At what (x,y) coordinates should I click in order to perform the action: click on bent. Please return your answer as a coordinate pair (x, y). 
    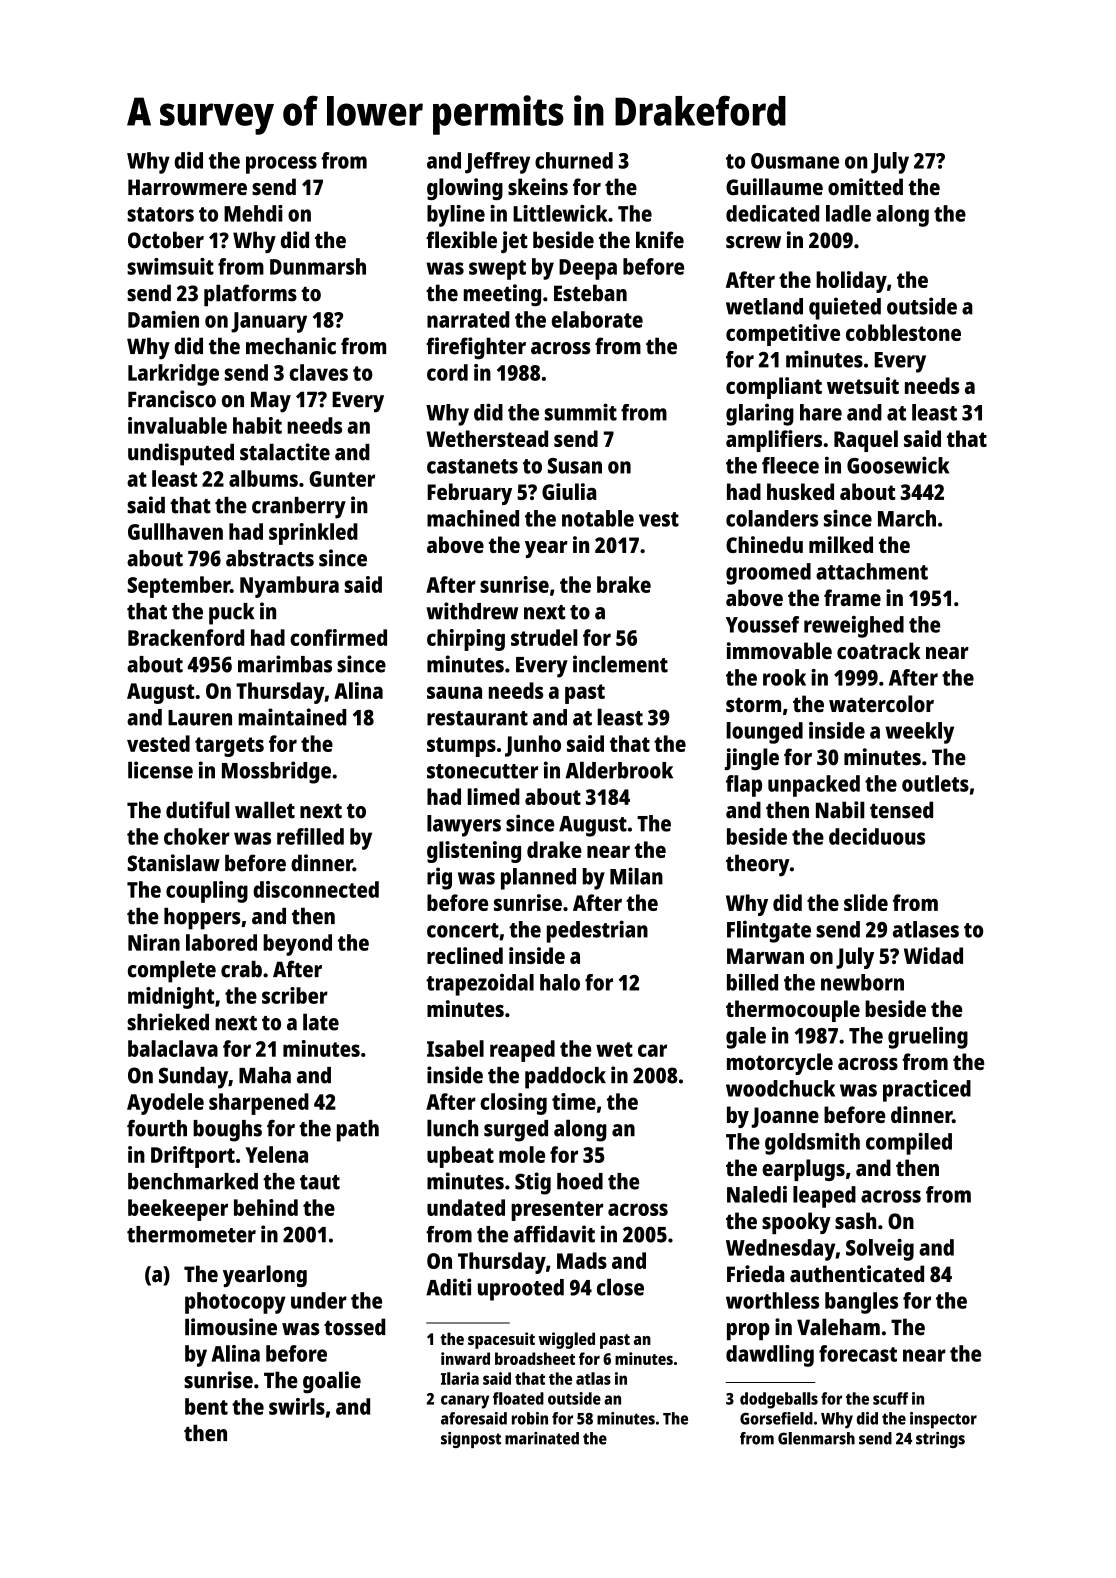
    Looking at the image, I should click on (206, 1406).
